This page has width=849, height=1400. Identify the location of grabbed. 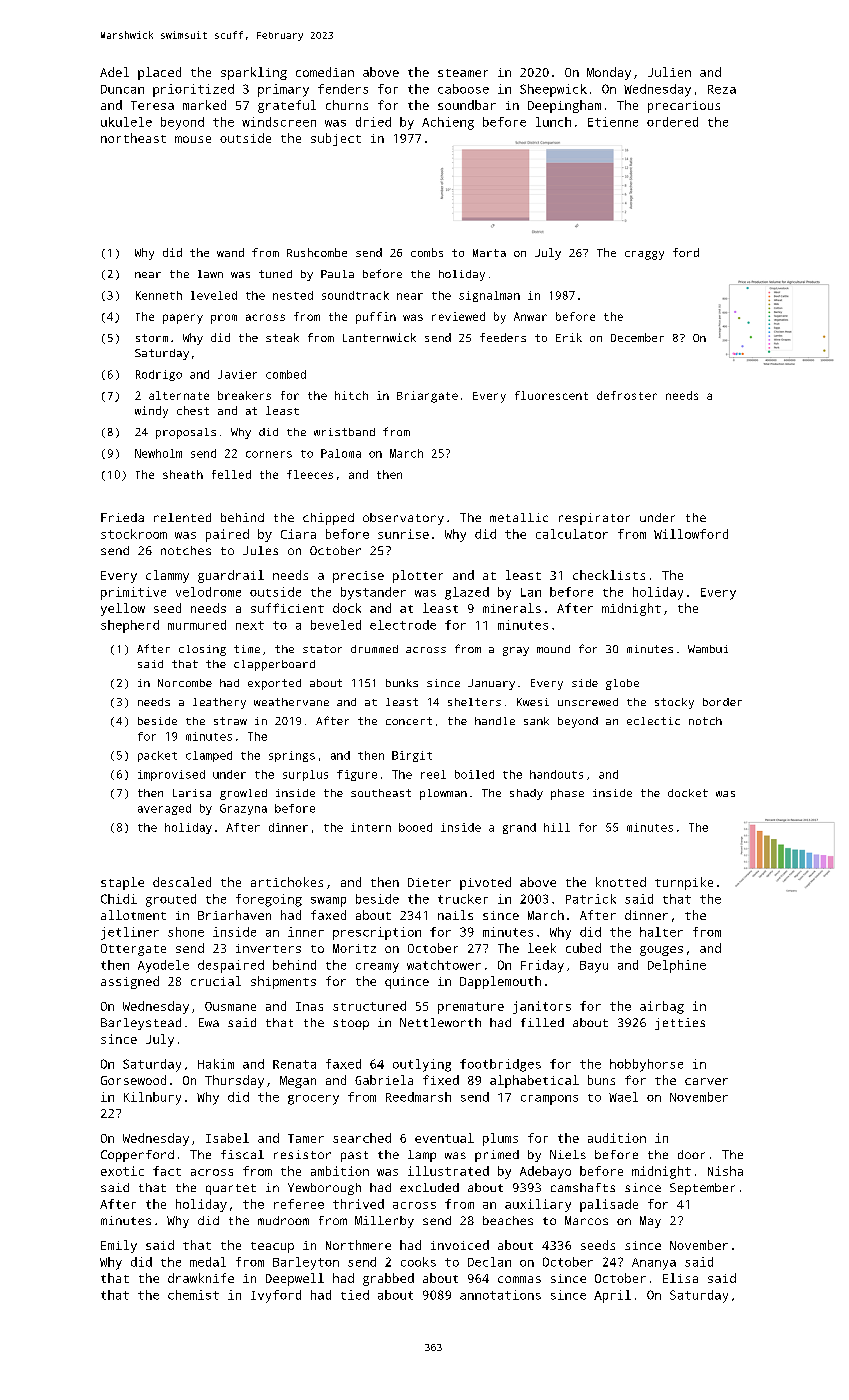
(388, 1279).
